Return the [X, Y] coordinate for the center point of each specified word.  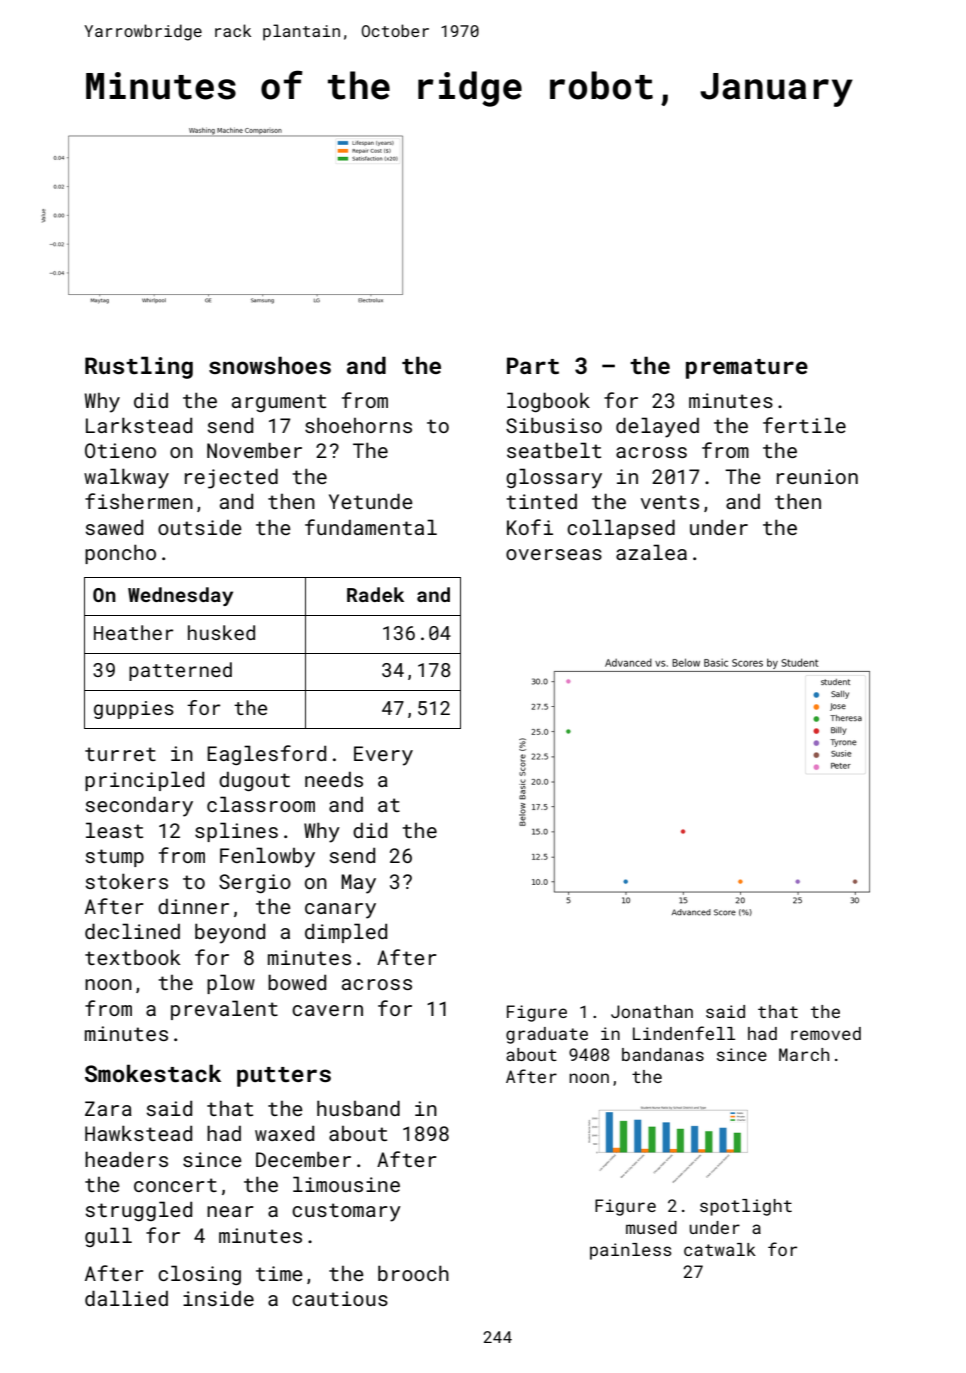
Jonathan [652, 1011]
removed [826, 1033]
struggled [139, 1211]
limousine [346, 1184]
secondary [139, 806]
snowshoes [270, 365]
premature [747, 369]
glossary [554, 478]
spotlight [746, 1207]
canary [340, 911]
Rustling [139, 367]
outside [200, 527]
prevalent [224, 1010]
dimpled [346, 933]
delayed [657, 427]
